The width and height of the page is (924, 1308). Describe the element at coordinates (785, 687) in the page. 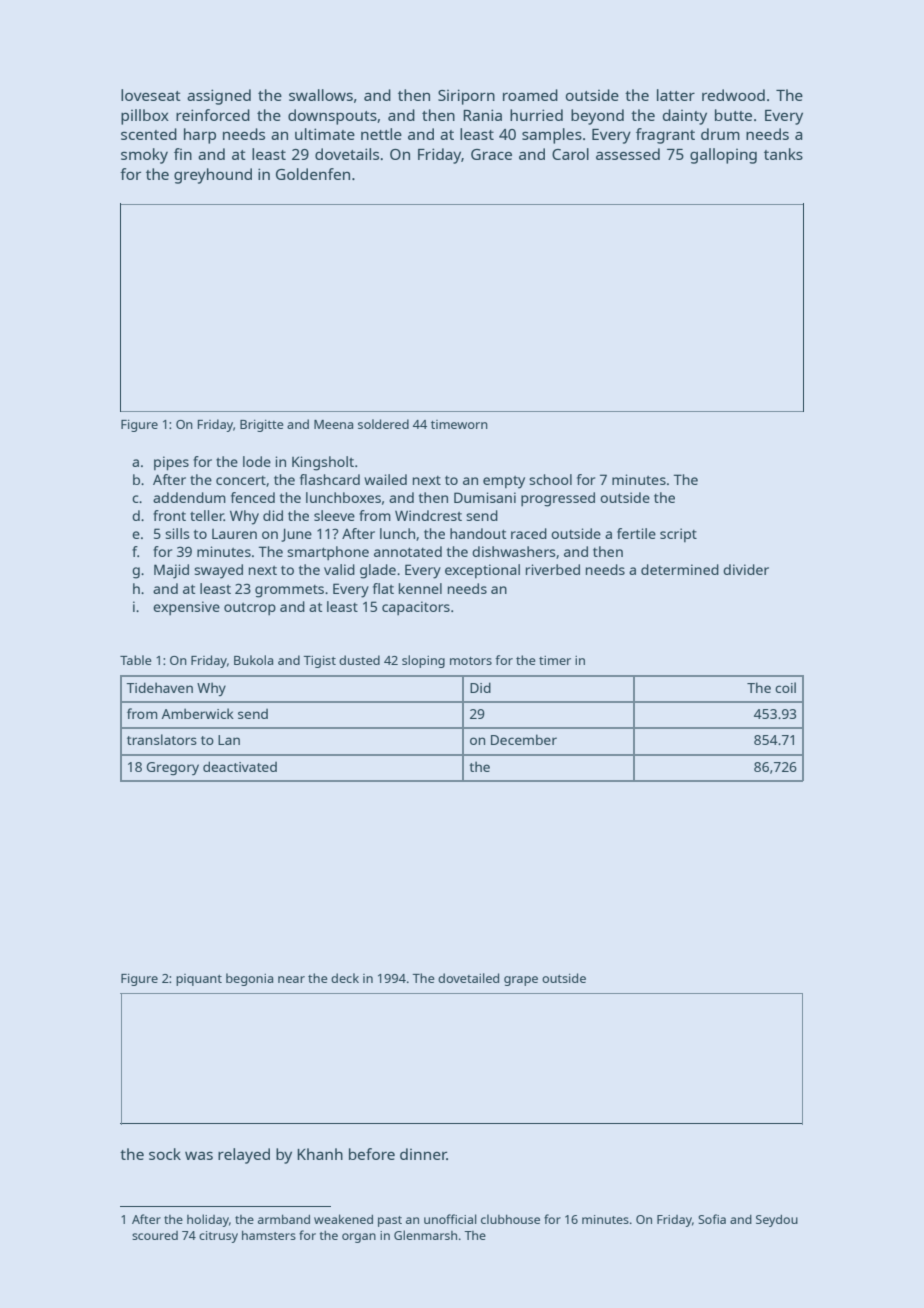

I see `coil` at that location.
